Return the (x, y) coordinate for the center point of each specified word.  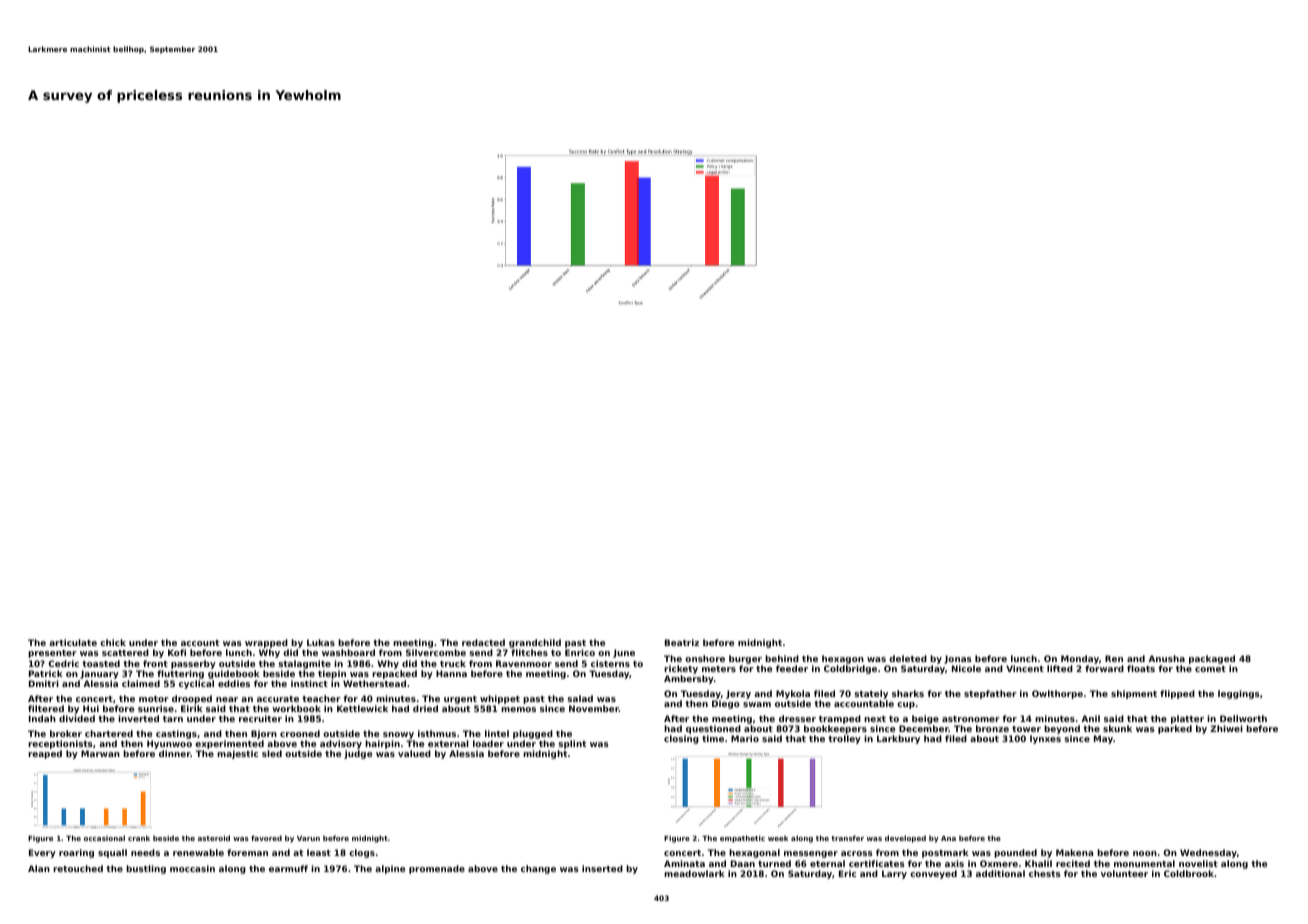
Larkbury (898, 739)
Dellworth (1243, 718)
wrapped (267, 644)
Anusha (1166, 658)
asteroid (214, 838)
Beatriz (682, 642)
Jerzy (738, 694)
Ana (948, 838)
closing (681, 739)
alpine (390, 869)
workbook (296, 708)
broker (66, 733)
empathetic (742, 839)
